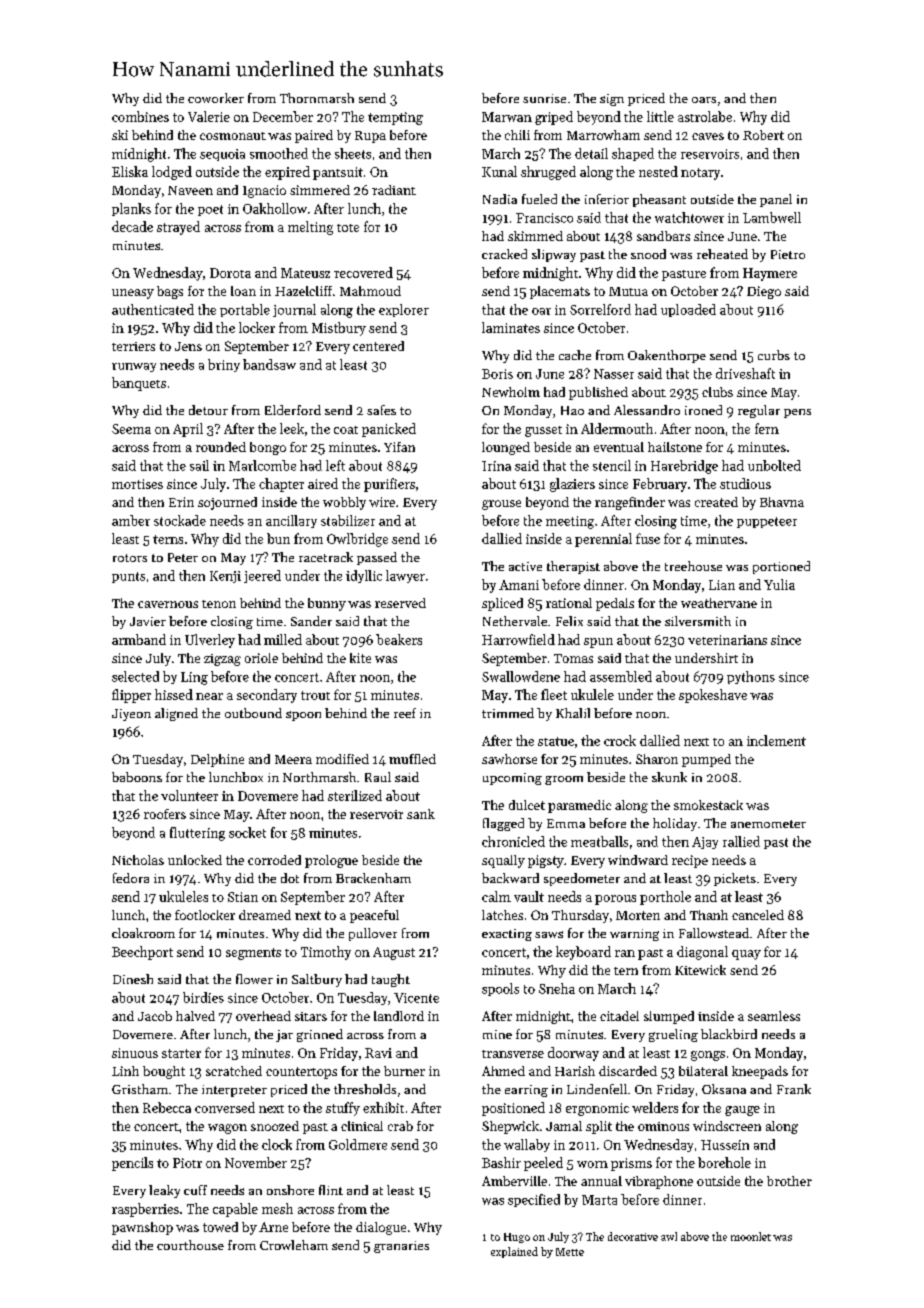  Describe the element at coordinates (132, 226) in the screenshot. I see `decade` at that location.
